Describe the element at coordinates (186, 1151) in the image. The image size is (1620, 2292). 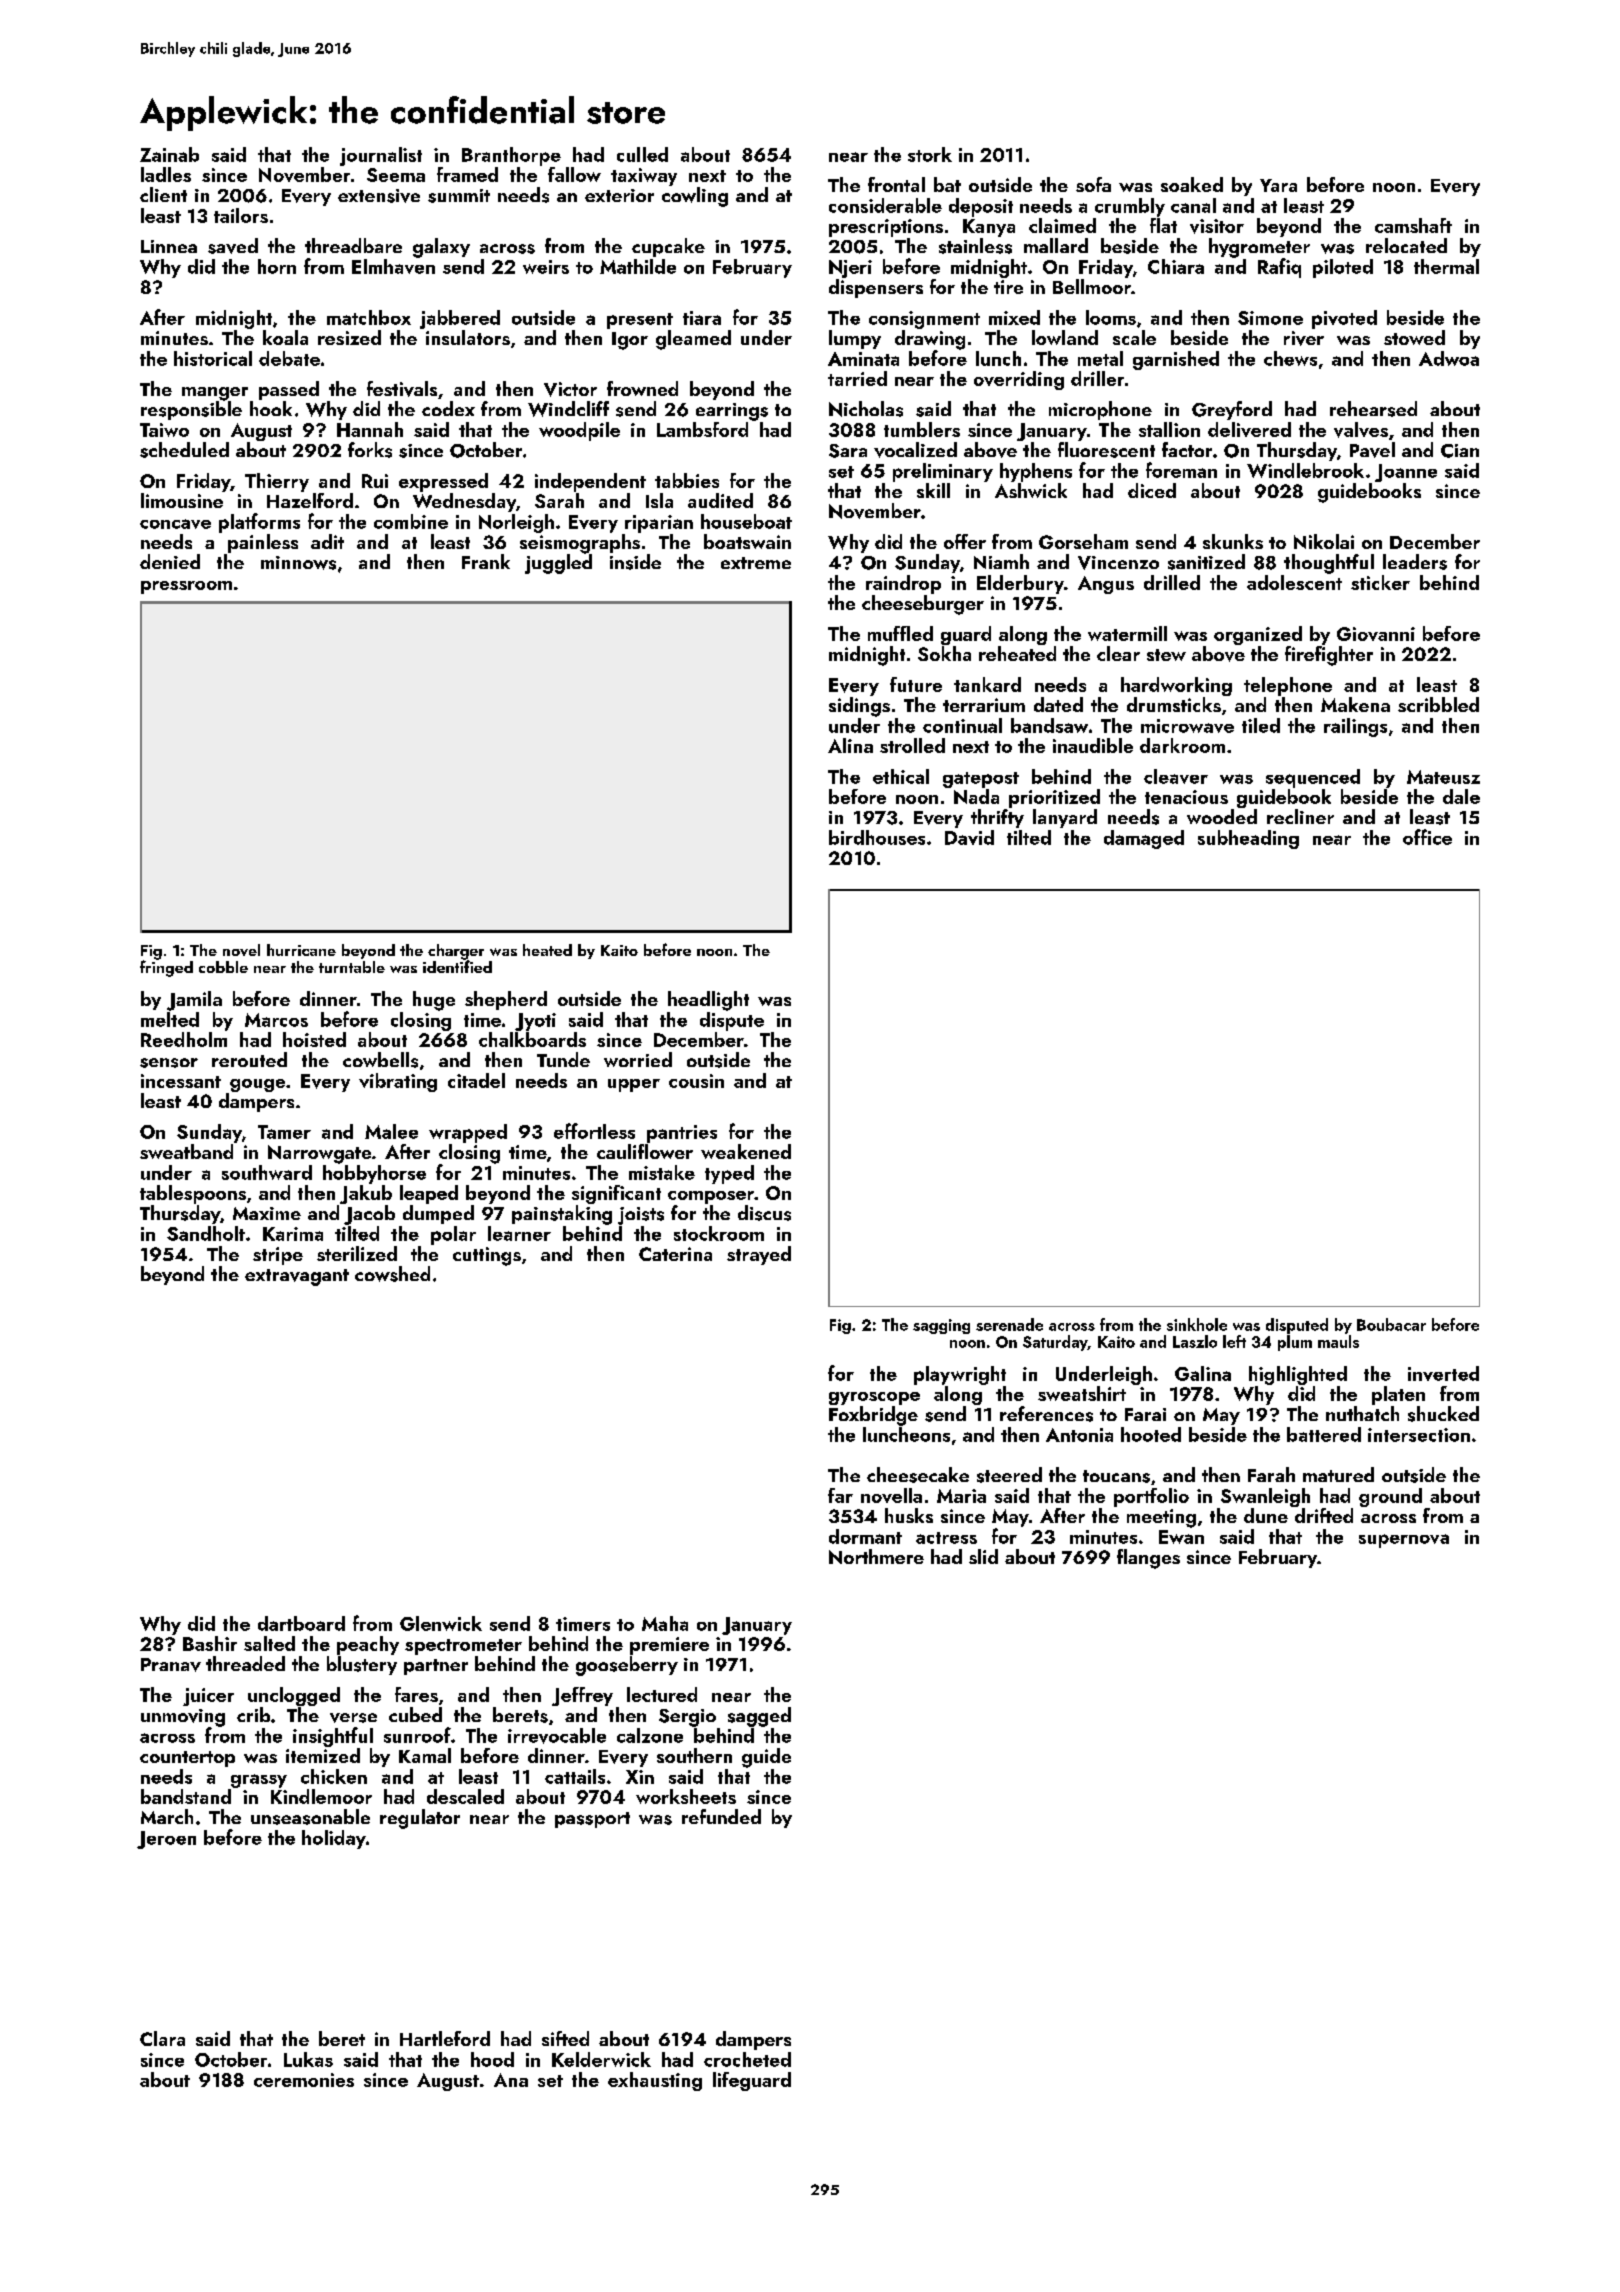
I see `sweatband` at that location.
